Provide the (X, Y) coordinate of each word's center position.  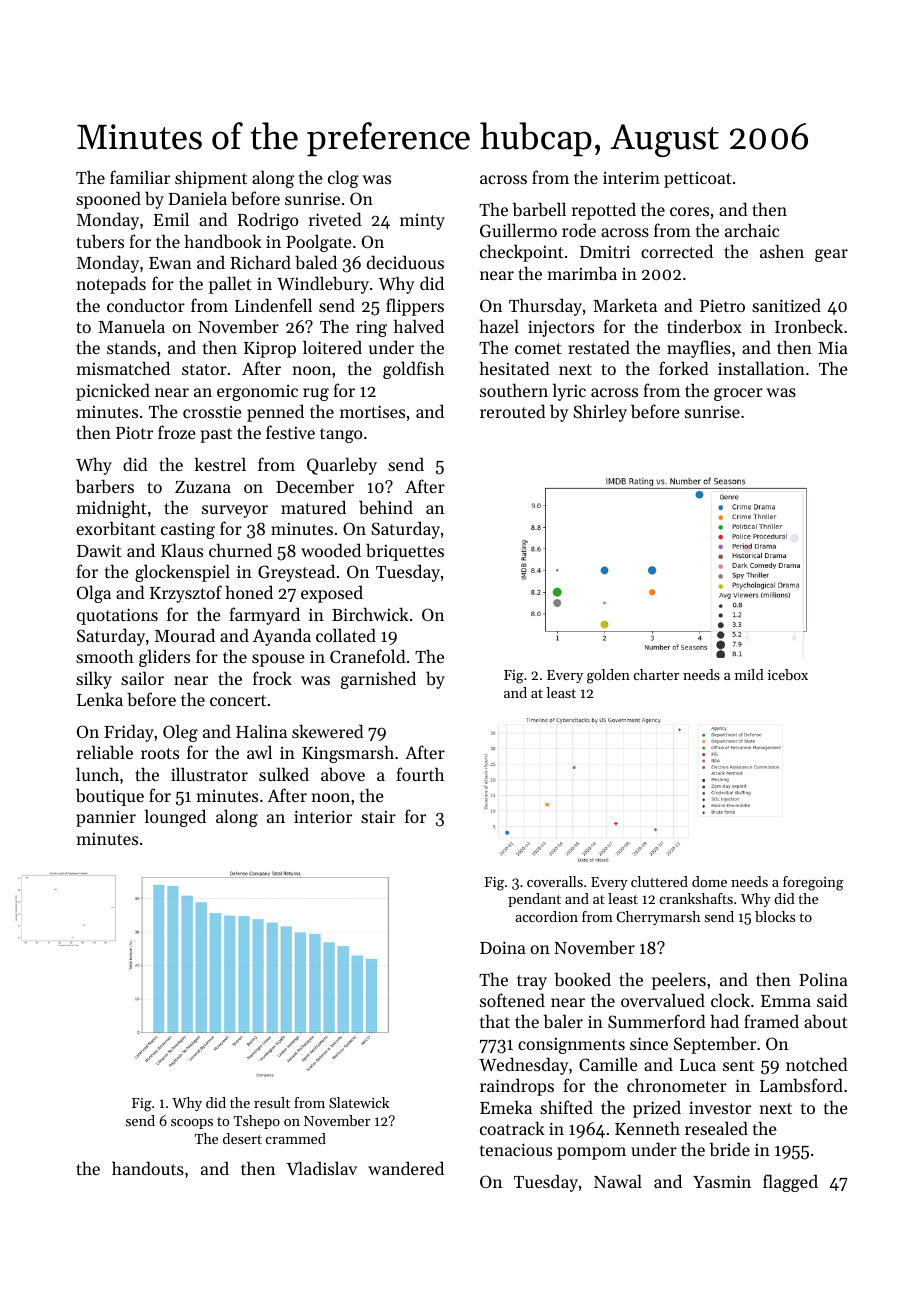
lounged (175, 818)
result (272, 1102)
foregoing (813, 883)
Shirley (600, 413)
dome (709, 881)
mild (749, 674)
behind (386, 507)
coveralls (555, 881)
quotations (117, 616)
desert (242, 1138)
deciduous (405, 262)
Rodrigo (267, 221)
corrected (677, 251)
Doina (503, 947)
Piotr (134, 432)
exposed (332, 594)
